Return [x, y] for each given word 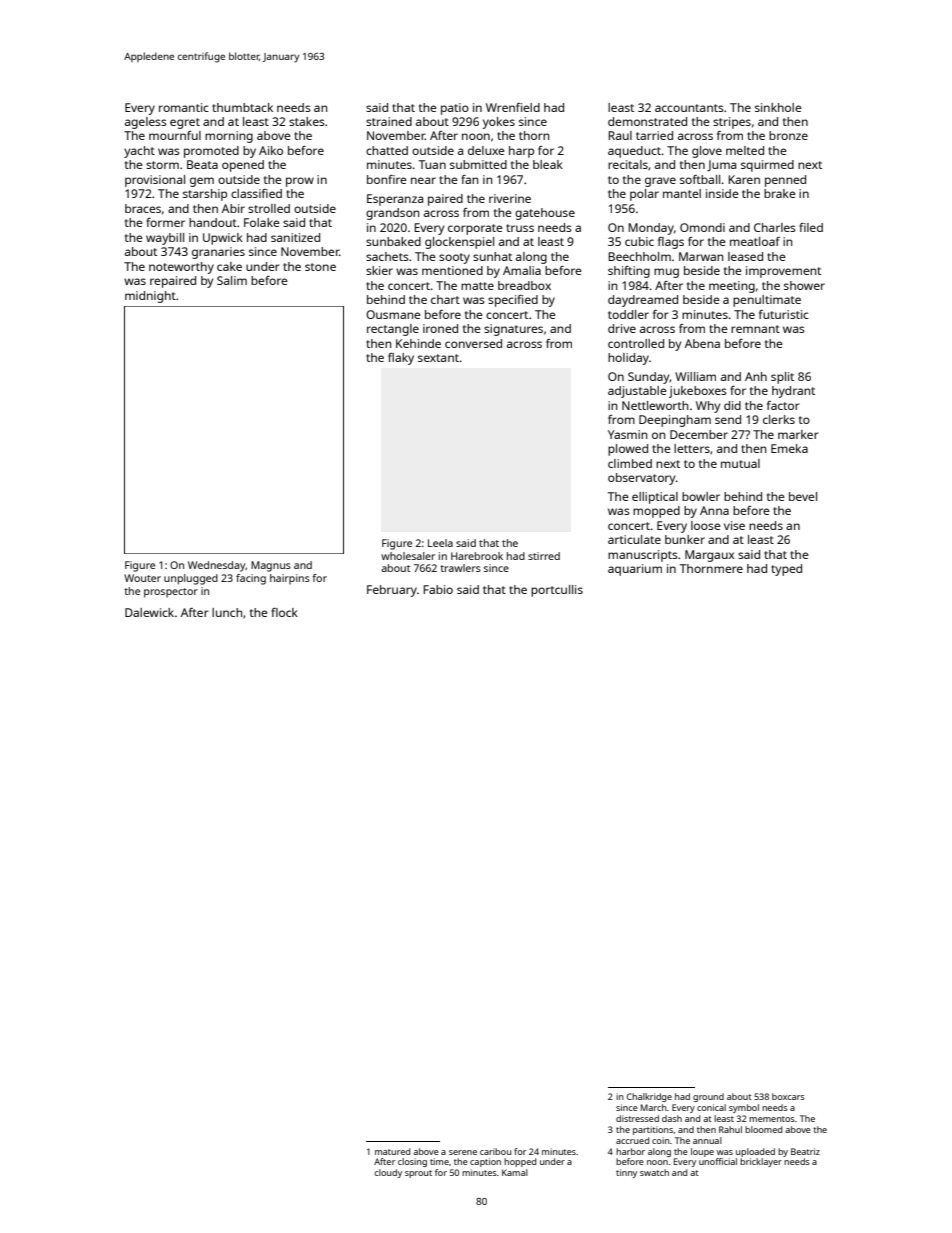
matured [392, 1151]
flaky [401, 359]
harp [521, 152]
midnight [150, 297]
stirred [544, 556]
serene [463, 1152]
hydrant [793, 392]
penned [785, 181]
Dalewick [149, 612]
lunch [227, 612]
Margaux [710, 556]
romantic [184, 107]
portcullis [557, 591]
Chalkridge [649, 1097]
